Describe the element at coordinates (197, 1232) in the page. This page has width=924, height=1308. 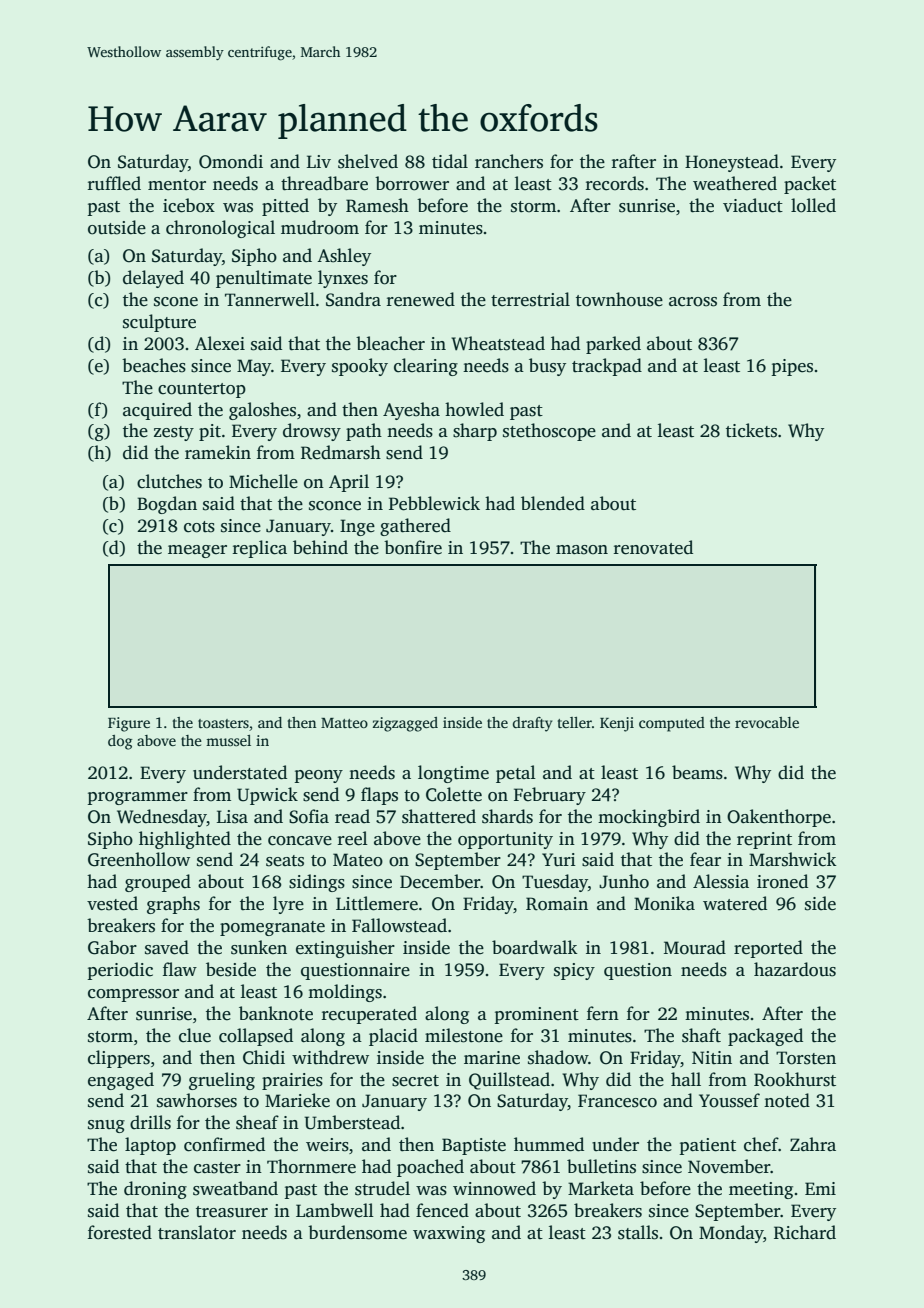
I see `translator` at that location.
